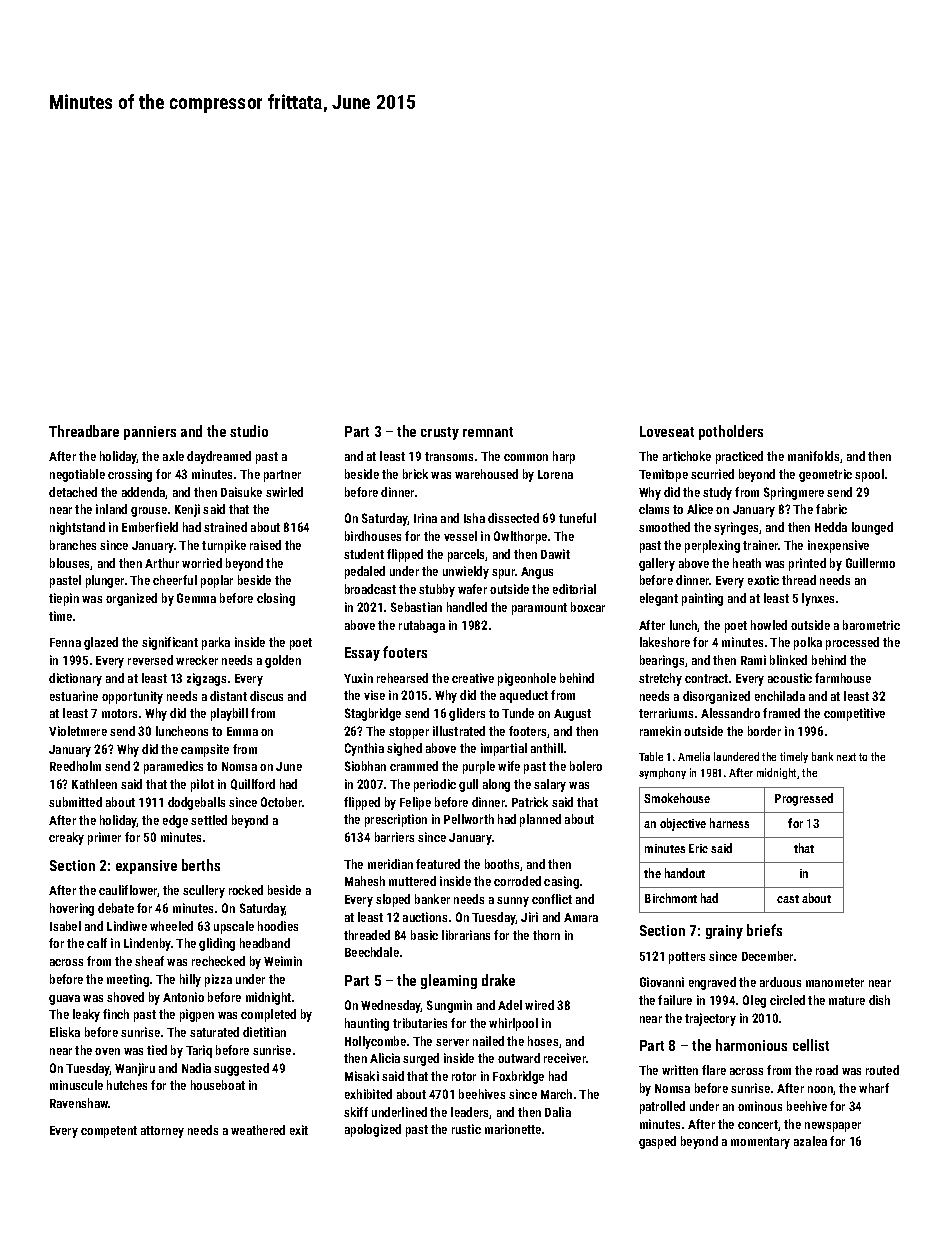 The image size is (952, 1233). What do you see at coordinates (530, 802) in the screenshot?
I see `Patrick` at bounding box center [530, 802].
